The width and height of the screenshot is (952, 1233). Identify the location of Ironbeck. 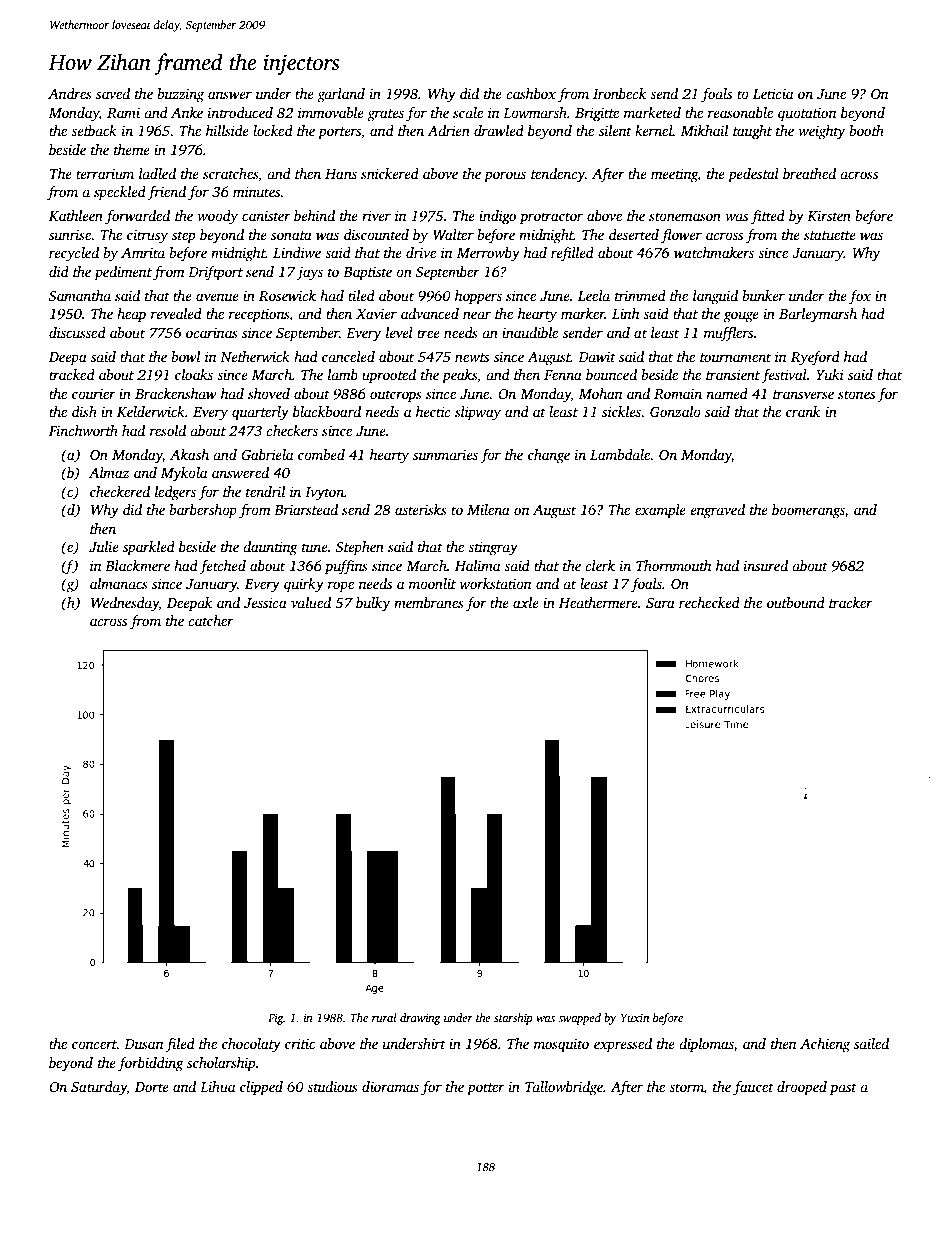
(619, 93).
